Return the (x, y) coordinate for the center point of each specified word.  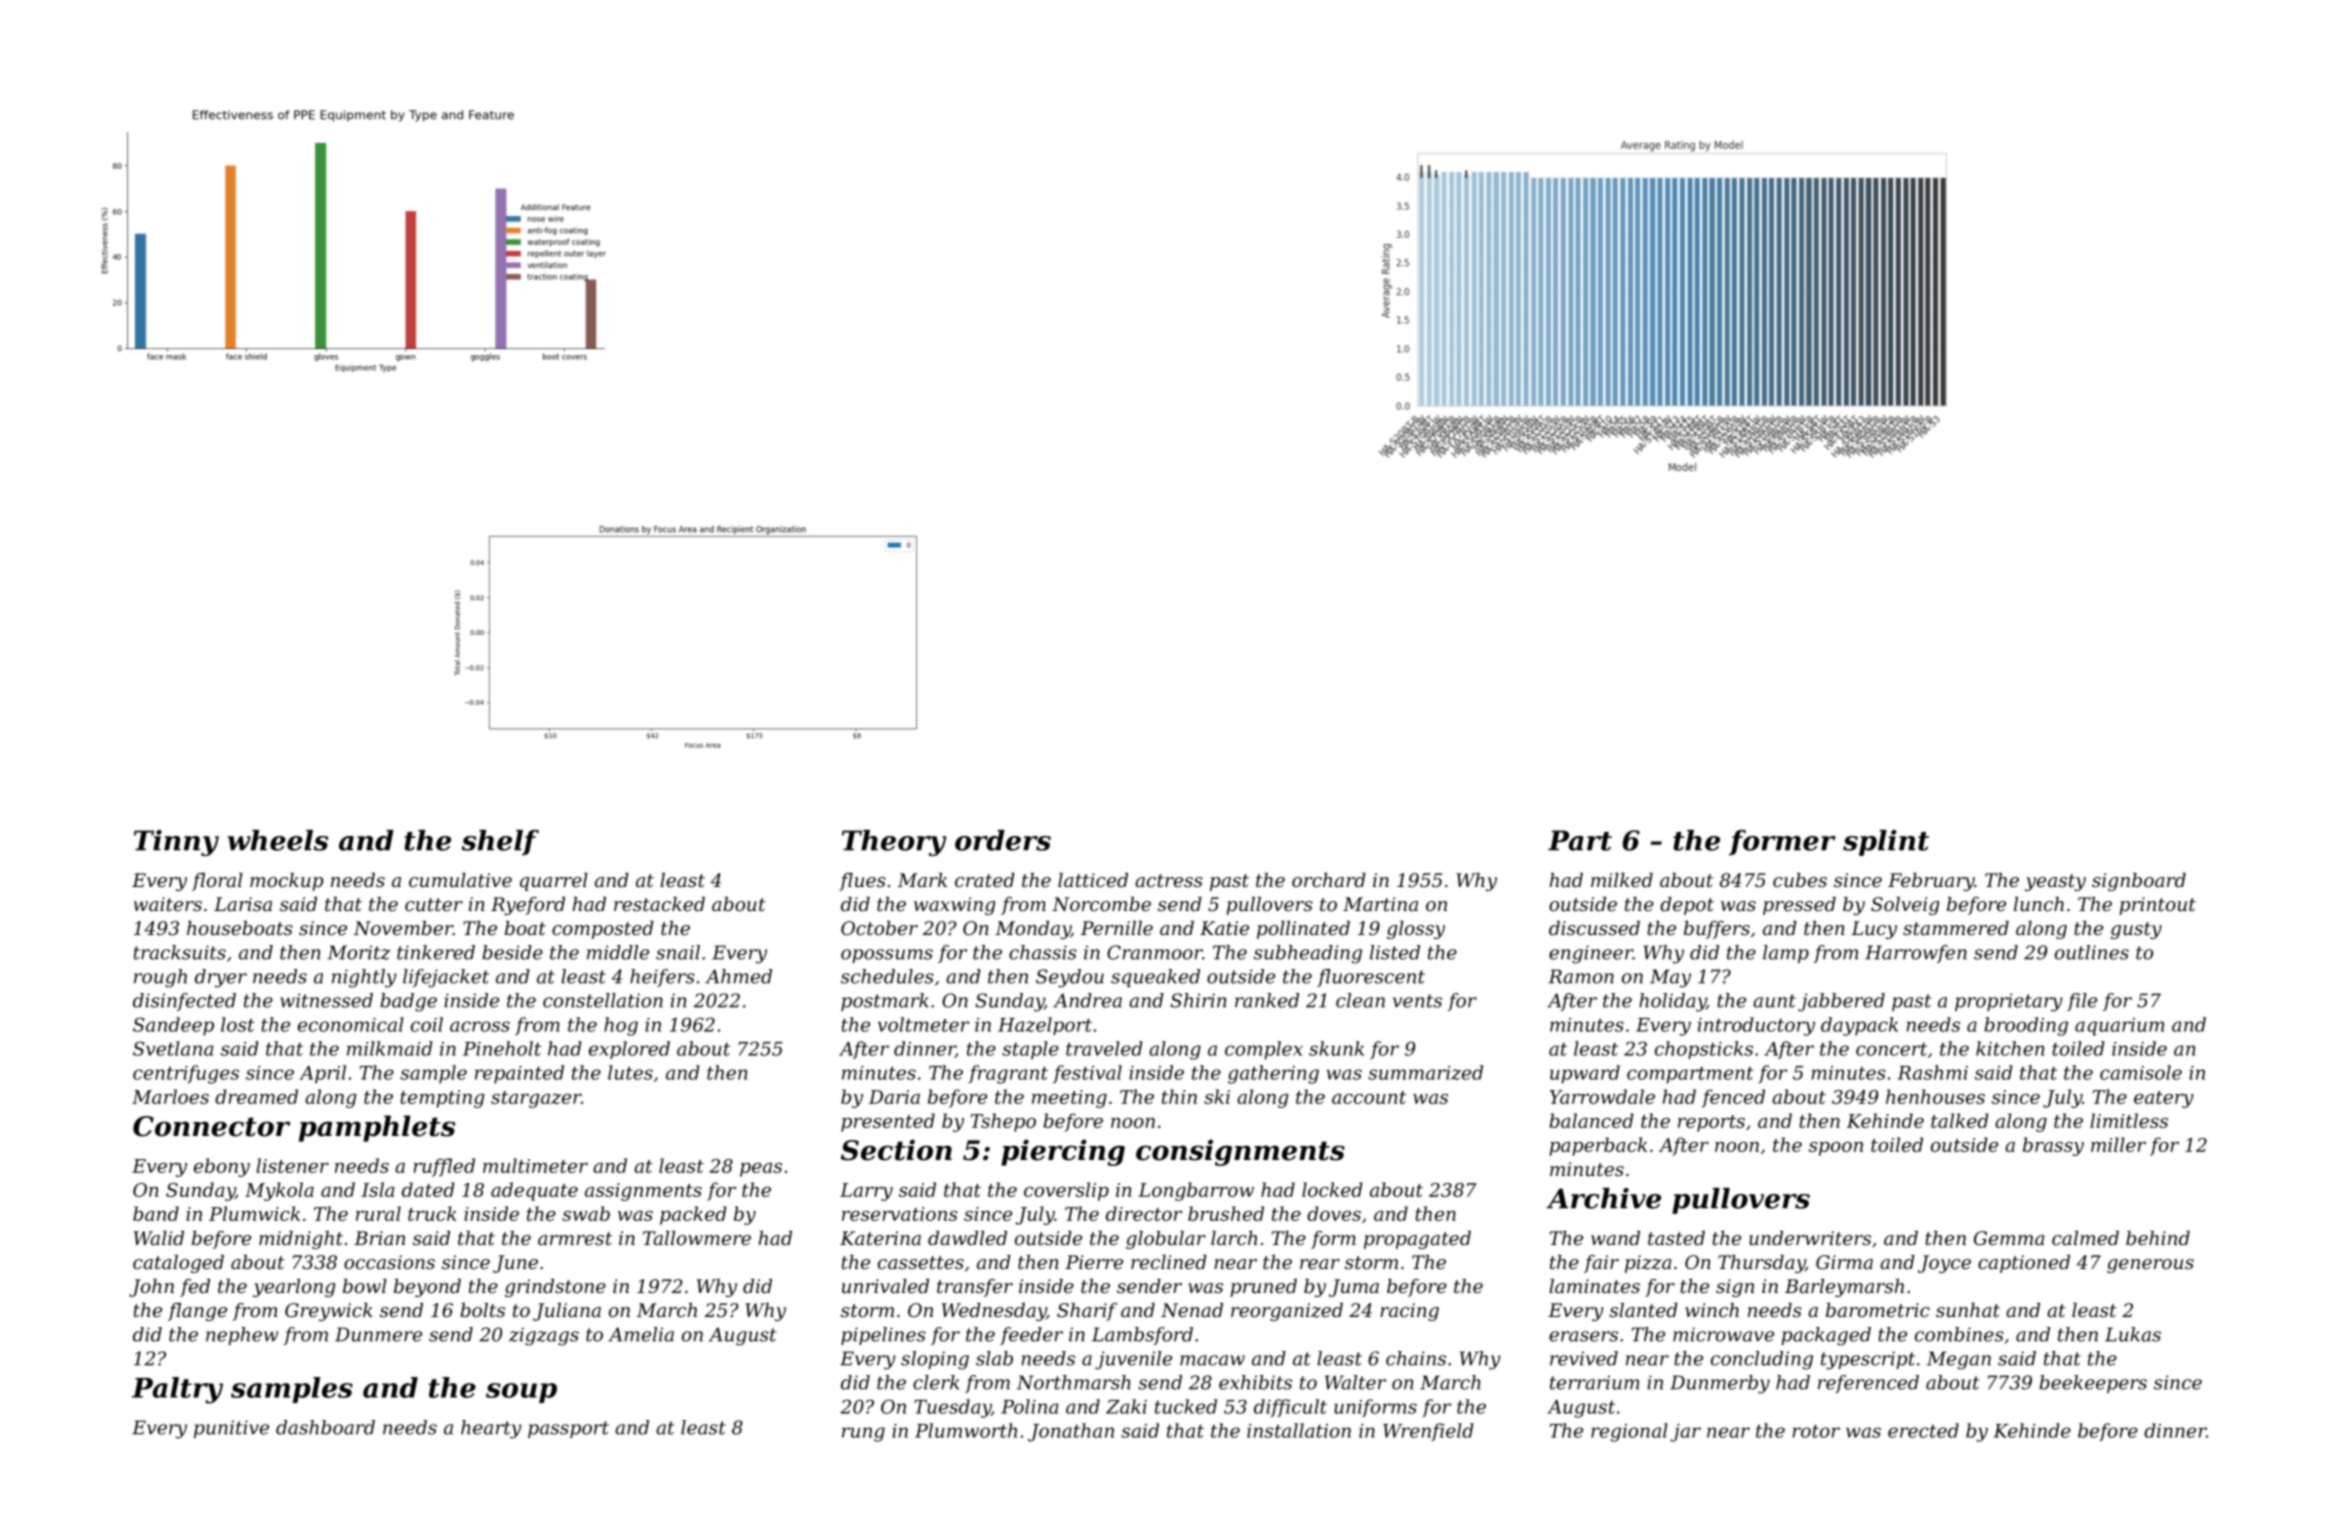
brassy (2053, 1146)
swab (586, 1213)
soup (521, 1393)
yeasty (2055, 882)
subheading (1308, 954)
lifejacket (446, 978)
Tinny (176, 843)
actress (1169, 880)
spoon (1836, 1149)
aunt (1774, 1001)
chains (1416, 1358)
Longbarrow (1196, 1191)
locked (1332, 1189)
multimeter (535, 1165)
